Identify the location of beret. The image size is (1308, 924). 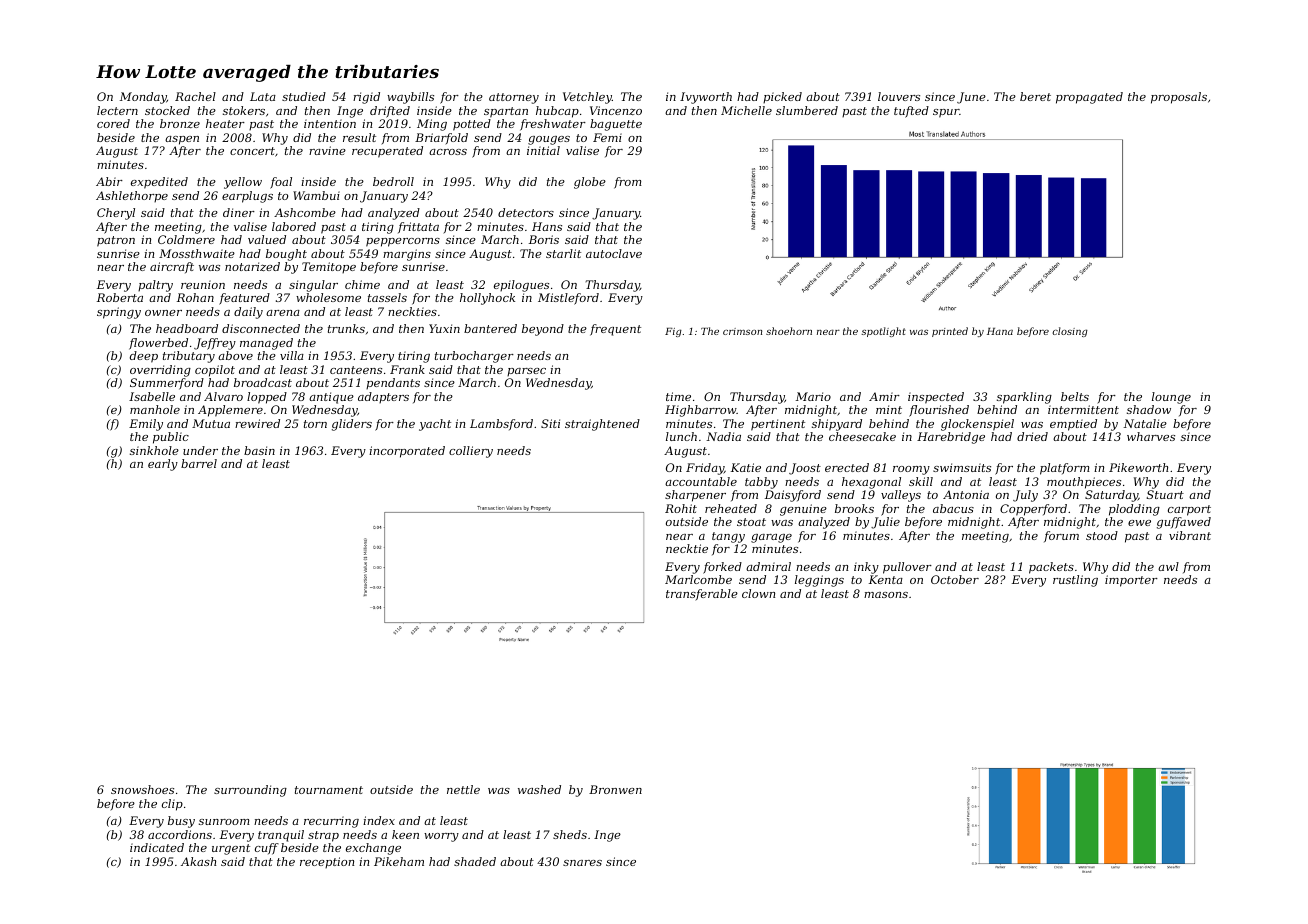
(1035, 96).
